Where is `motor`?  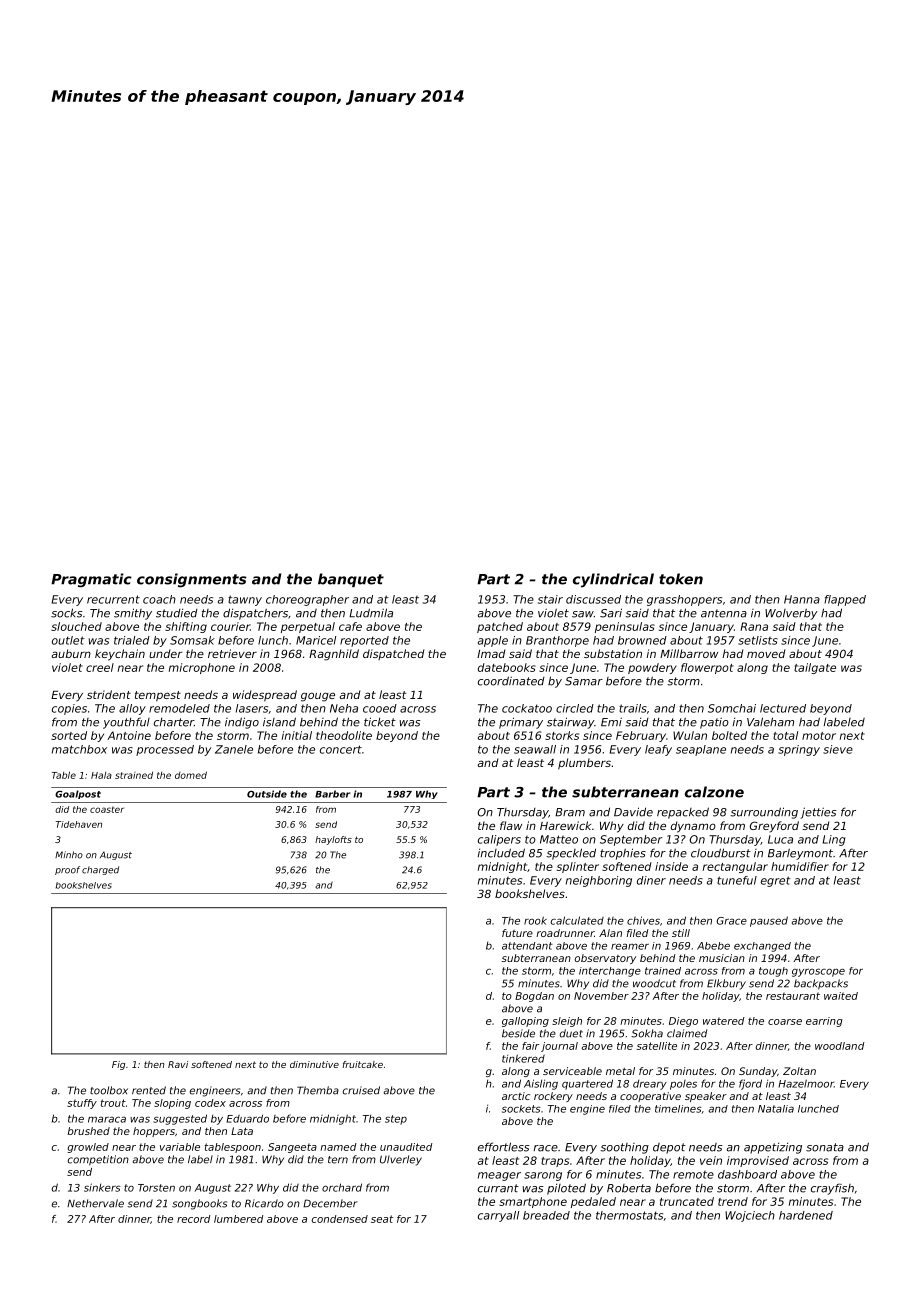
motor is located at coordinates (819, 736).
